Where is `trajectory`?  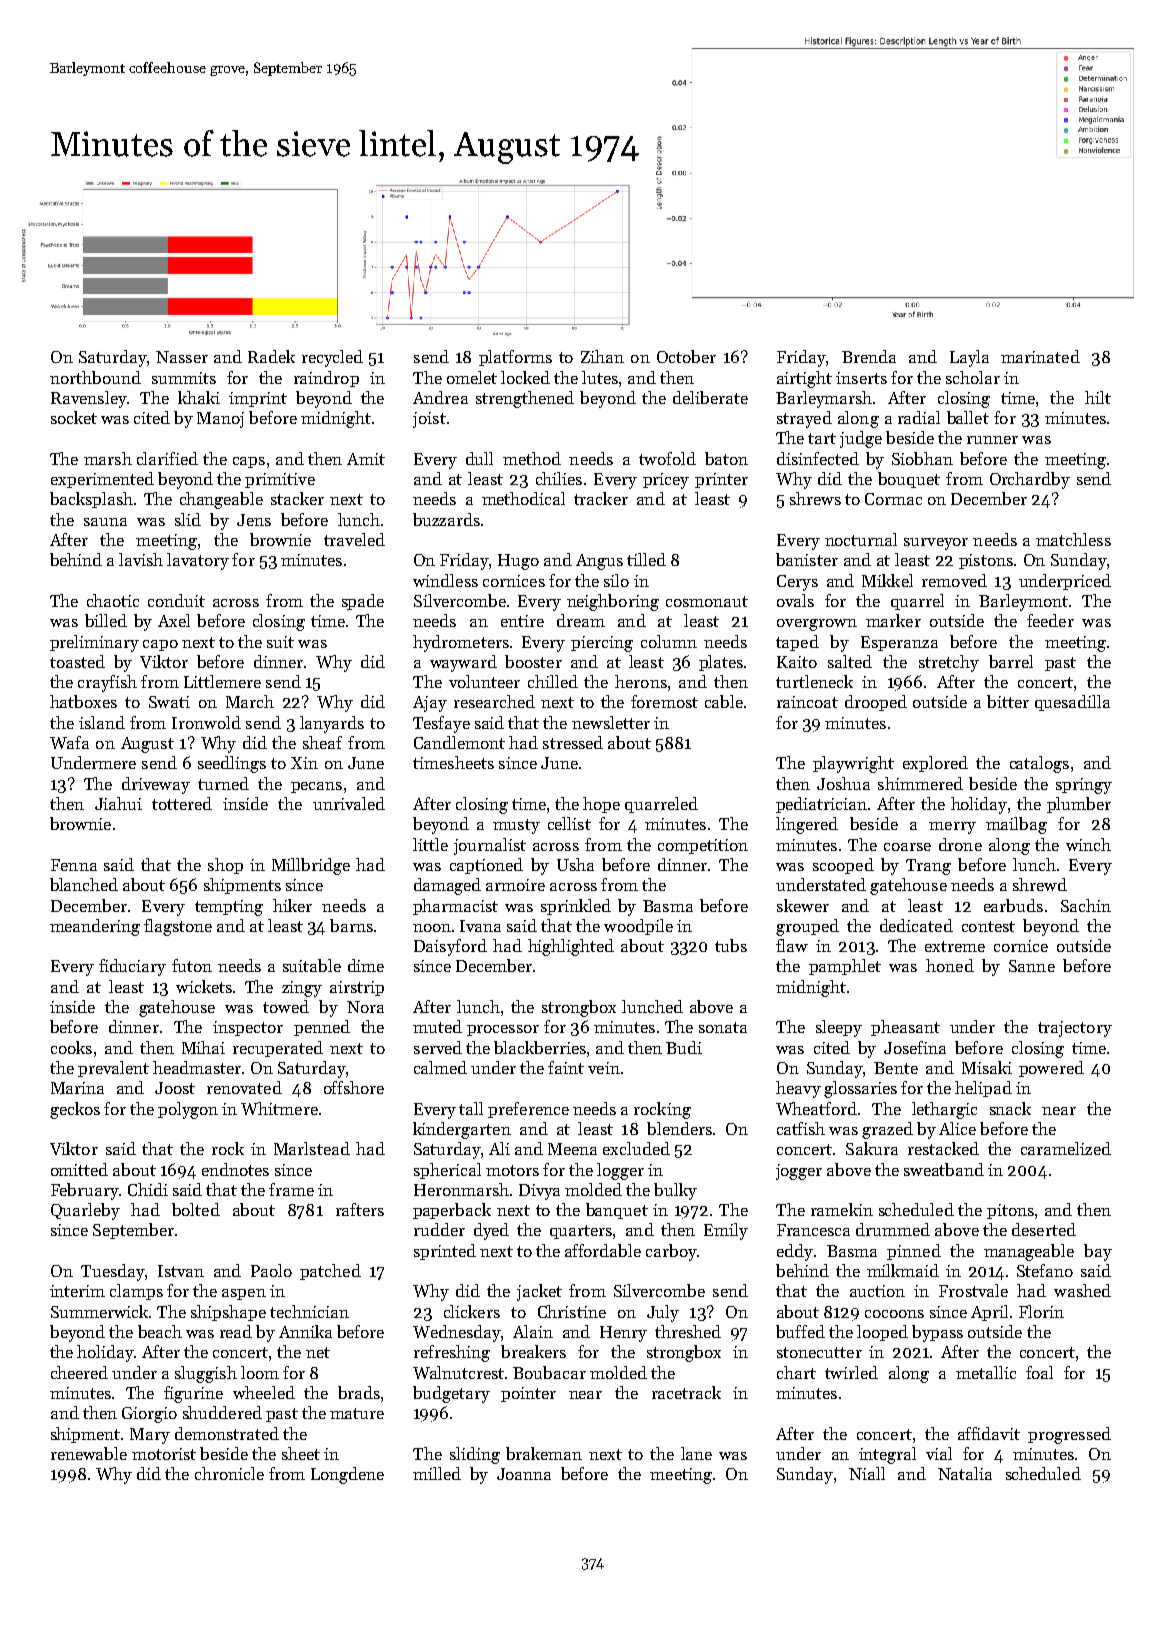
trajectory is located at coordinates (1075, 1029).
